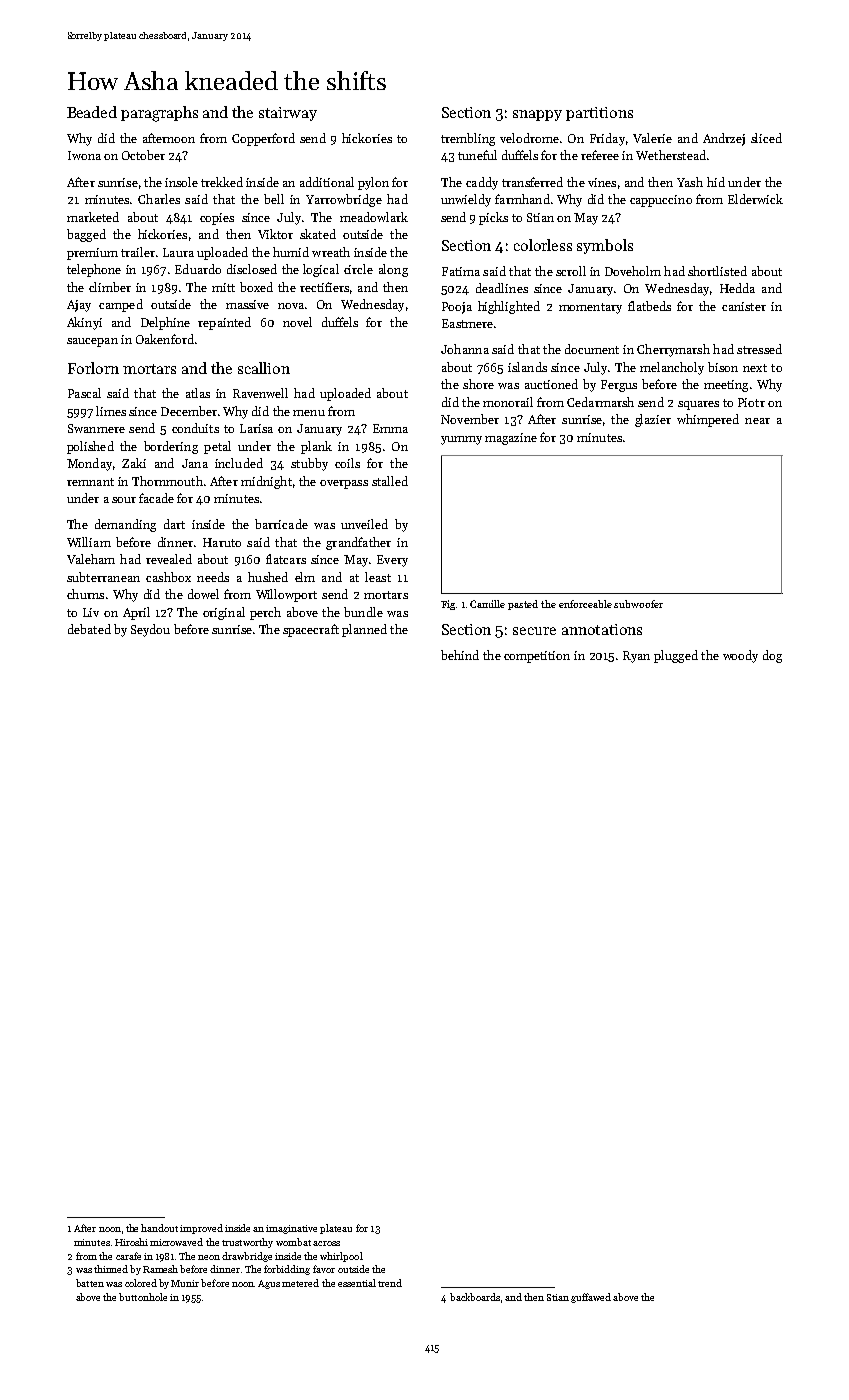 The width and height of the image is (849, 1400). I want to click on buttonhole, so click(143, 1297).
